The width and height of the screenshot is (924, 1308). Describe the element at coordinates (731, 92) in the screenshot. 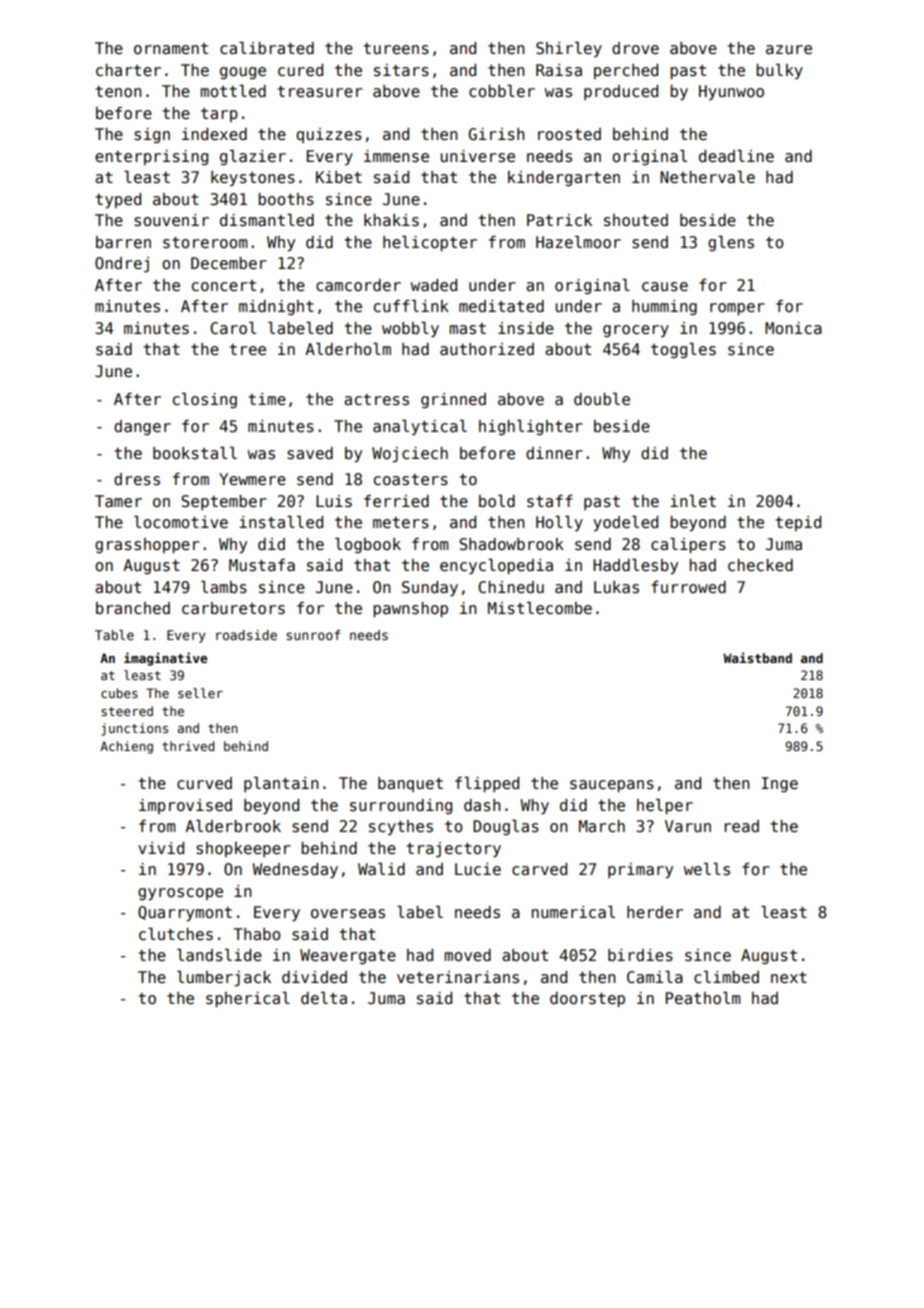

I see `Hyunwoo` at that location.
